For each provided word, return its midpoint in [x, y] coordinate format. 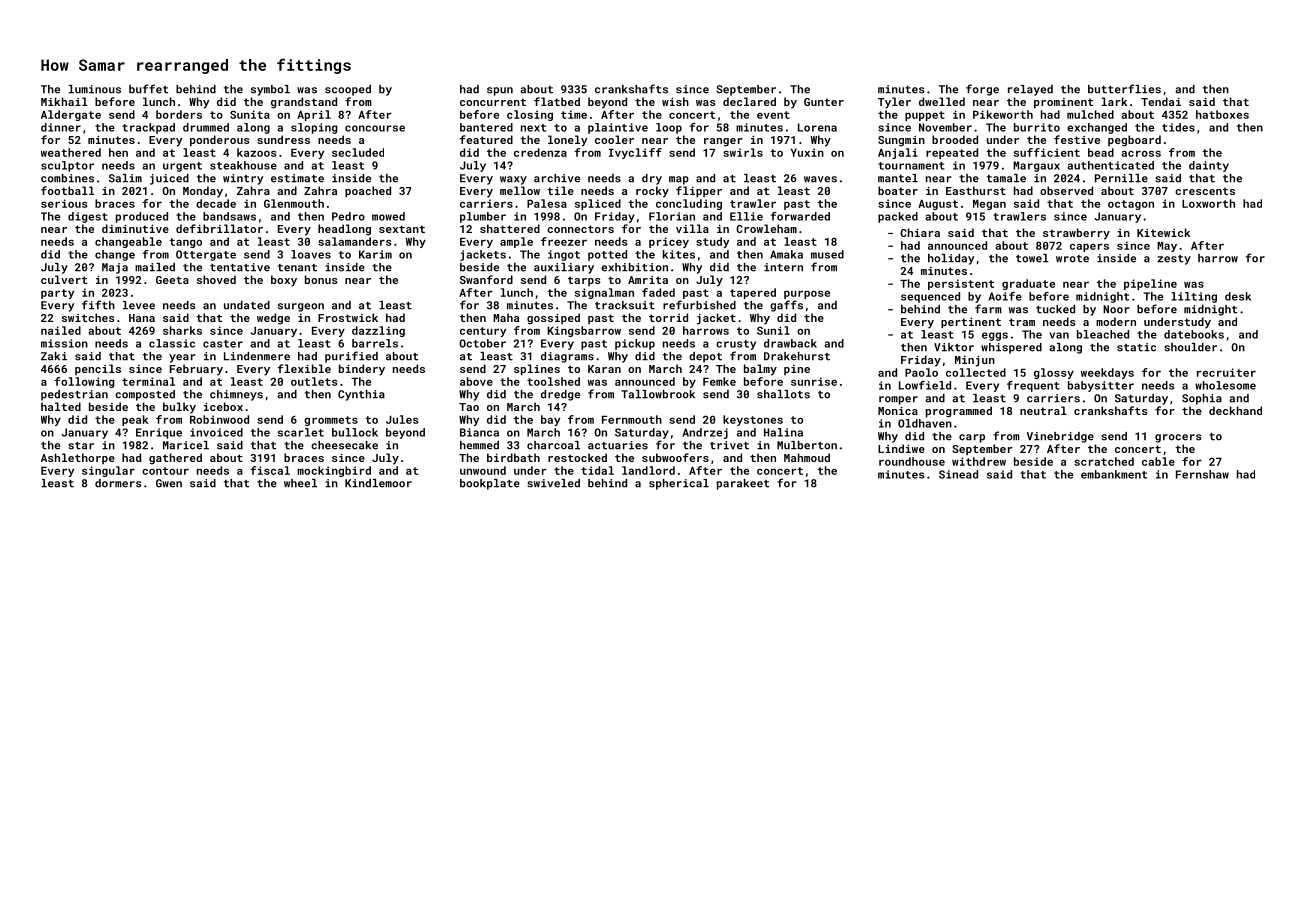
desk [1238, 296]
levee [139, 305]
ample [516, 242]
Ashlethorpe [78, 458]
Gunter [824, 102]
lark [1114, 101]
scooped [348, 90]
